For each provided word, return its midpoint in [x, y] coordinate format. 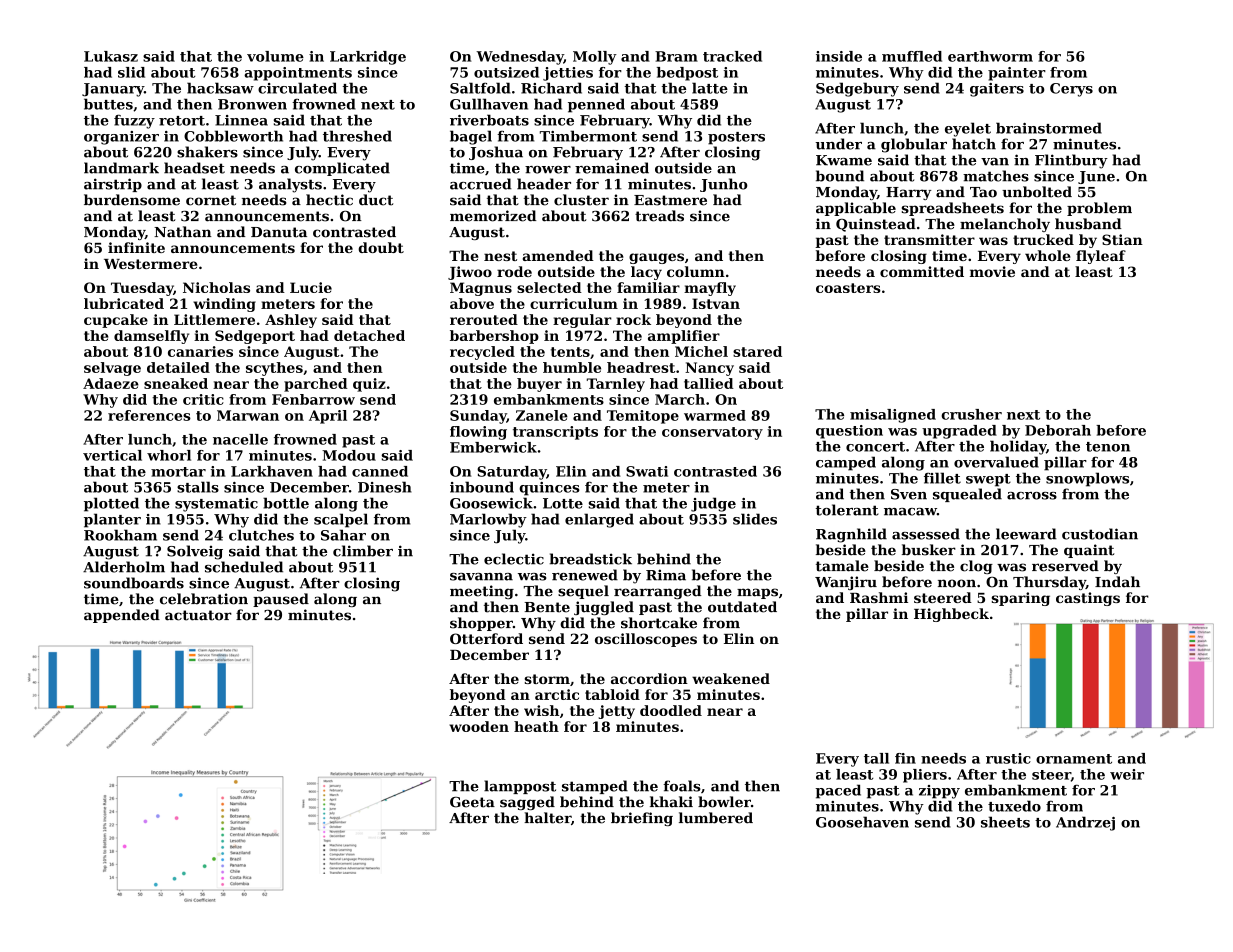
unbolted [1037, 192]
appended [122, 616]
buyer [539, 385]
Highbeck [951, 615]
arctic [557, 694]
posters [736, 138]
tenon [1108, 447]
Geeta [472, 802]
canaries [200, 351]
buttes [108, 104]
